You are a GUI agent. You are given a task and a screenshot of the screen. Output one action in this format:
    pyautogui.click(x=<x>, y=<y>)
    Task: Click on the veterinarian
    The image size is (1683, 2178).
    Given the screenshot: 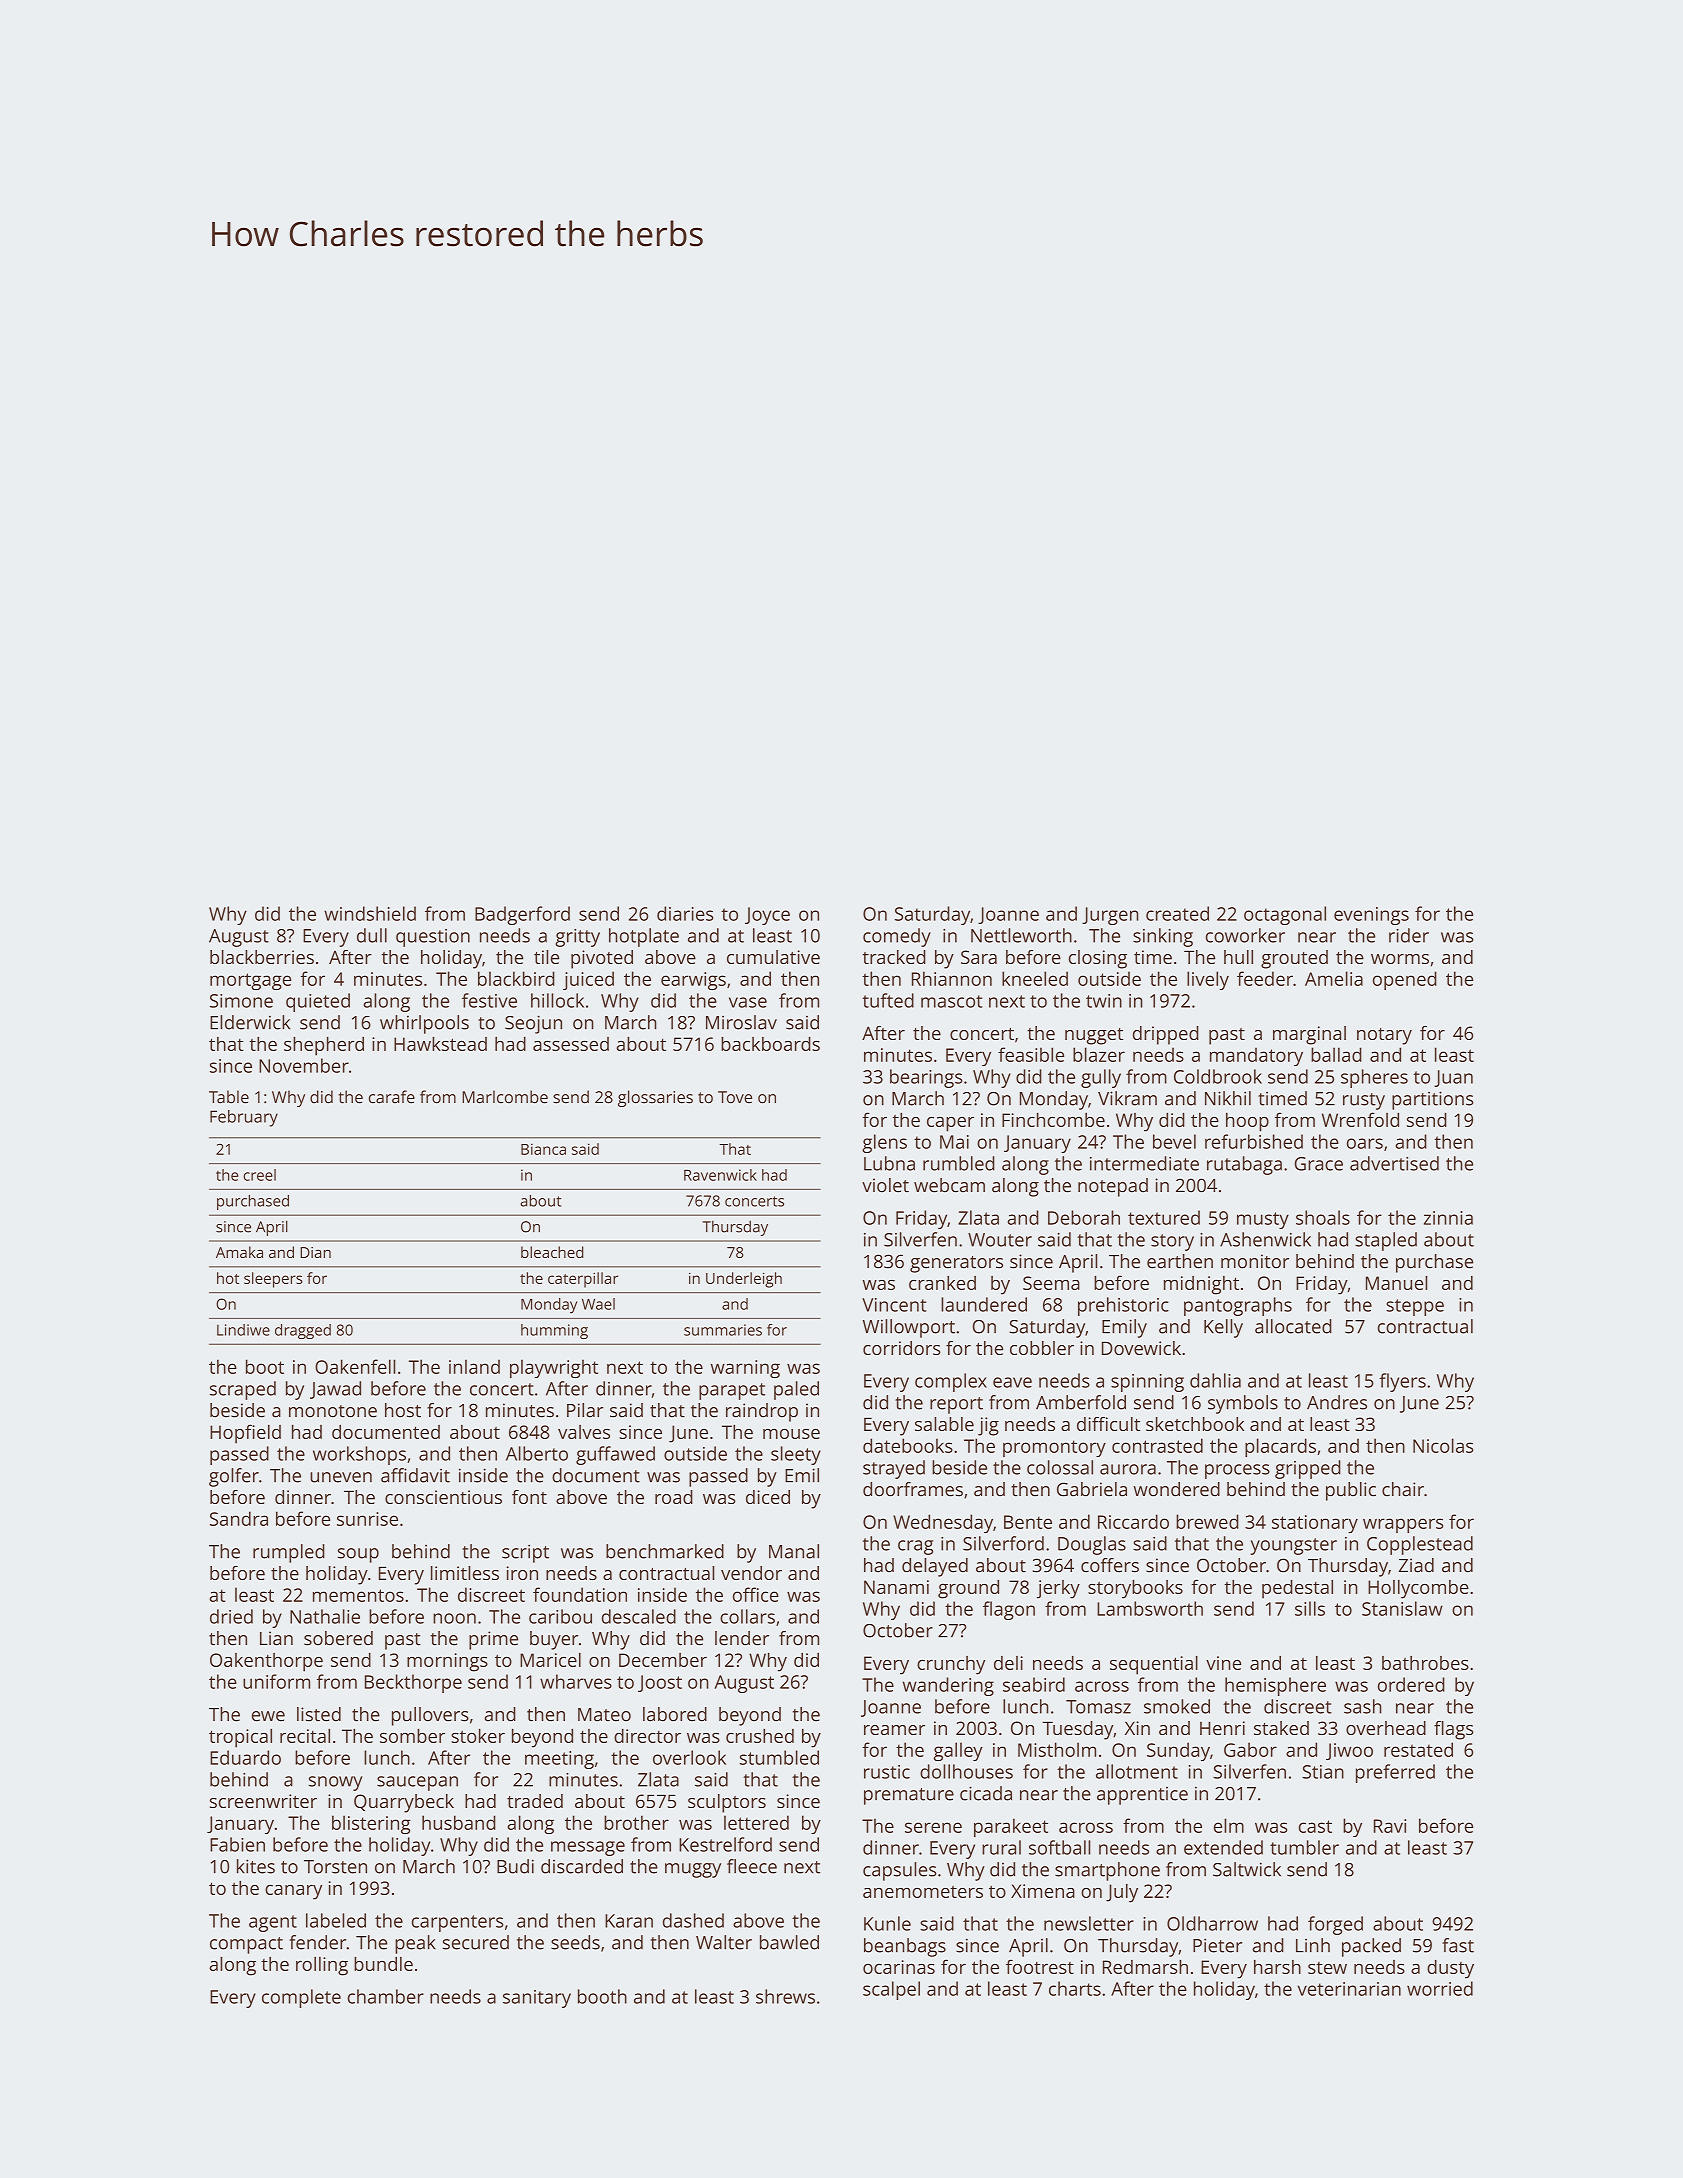 What is the action you would take?
    pyautogui.click(x=1349, y=1989)
